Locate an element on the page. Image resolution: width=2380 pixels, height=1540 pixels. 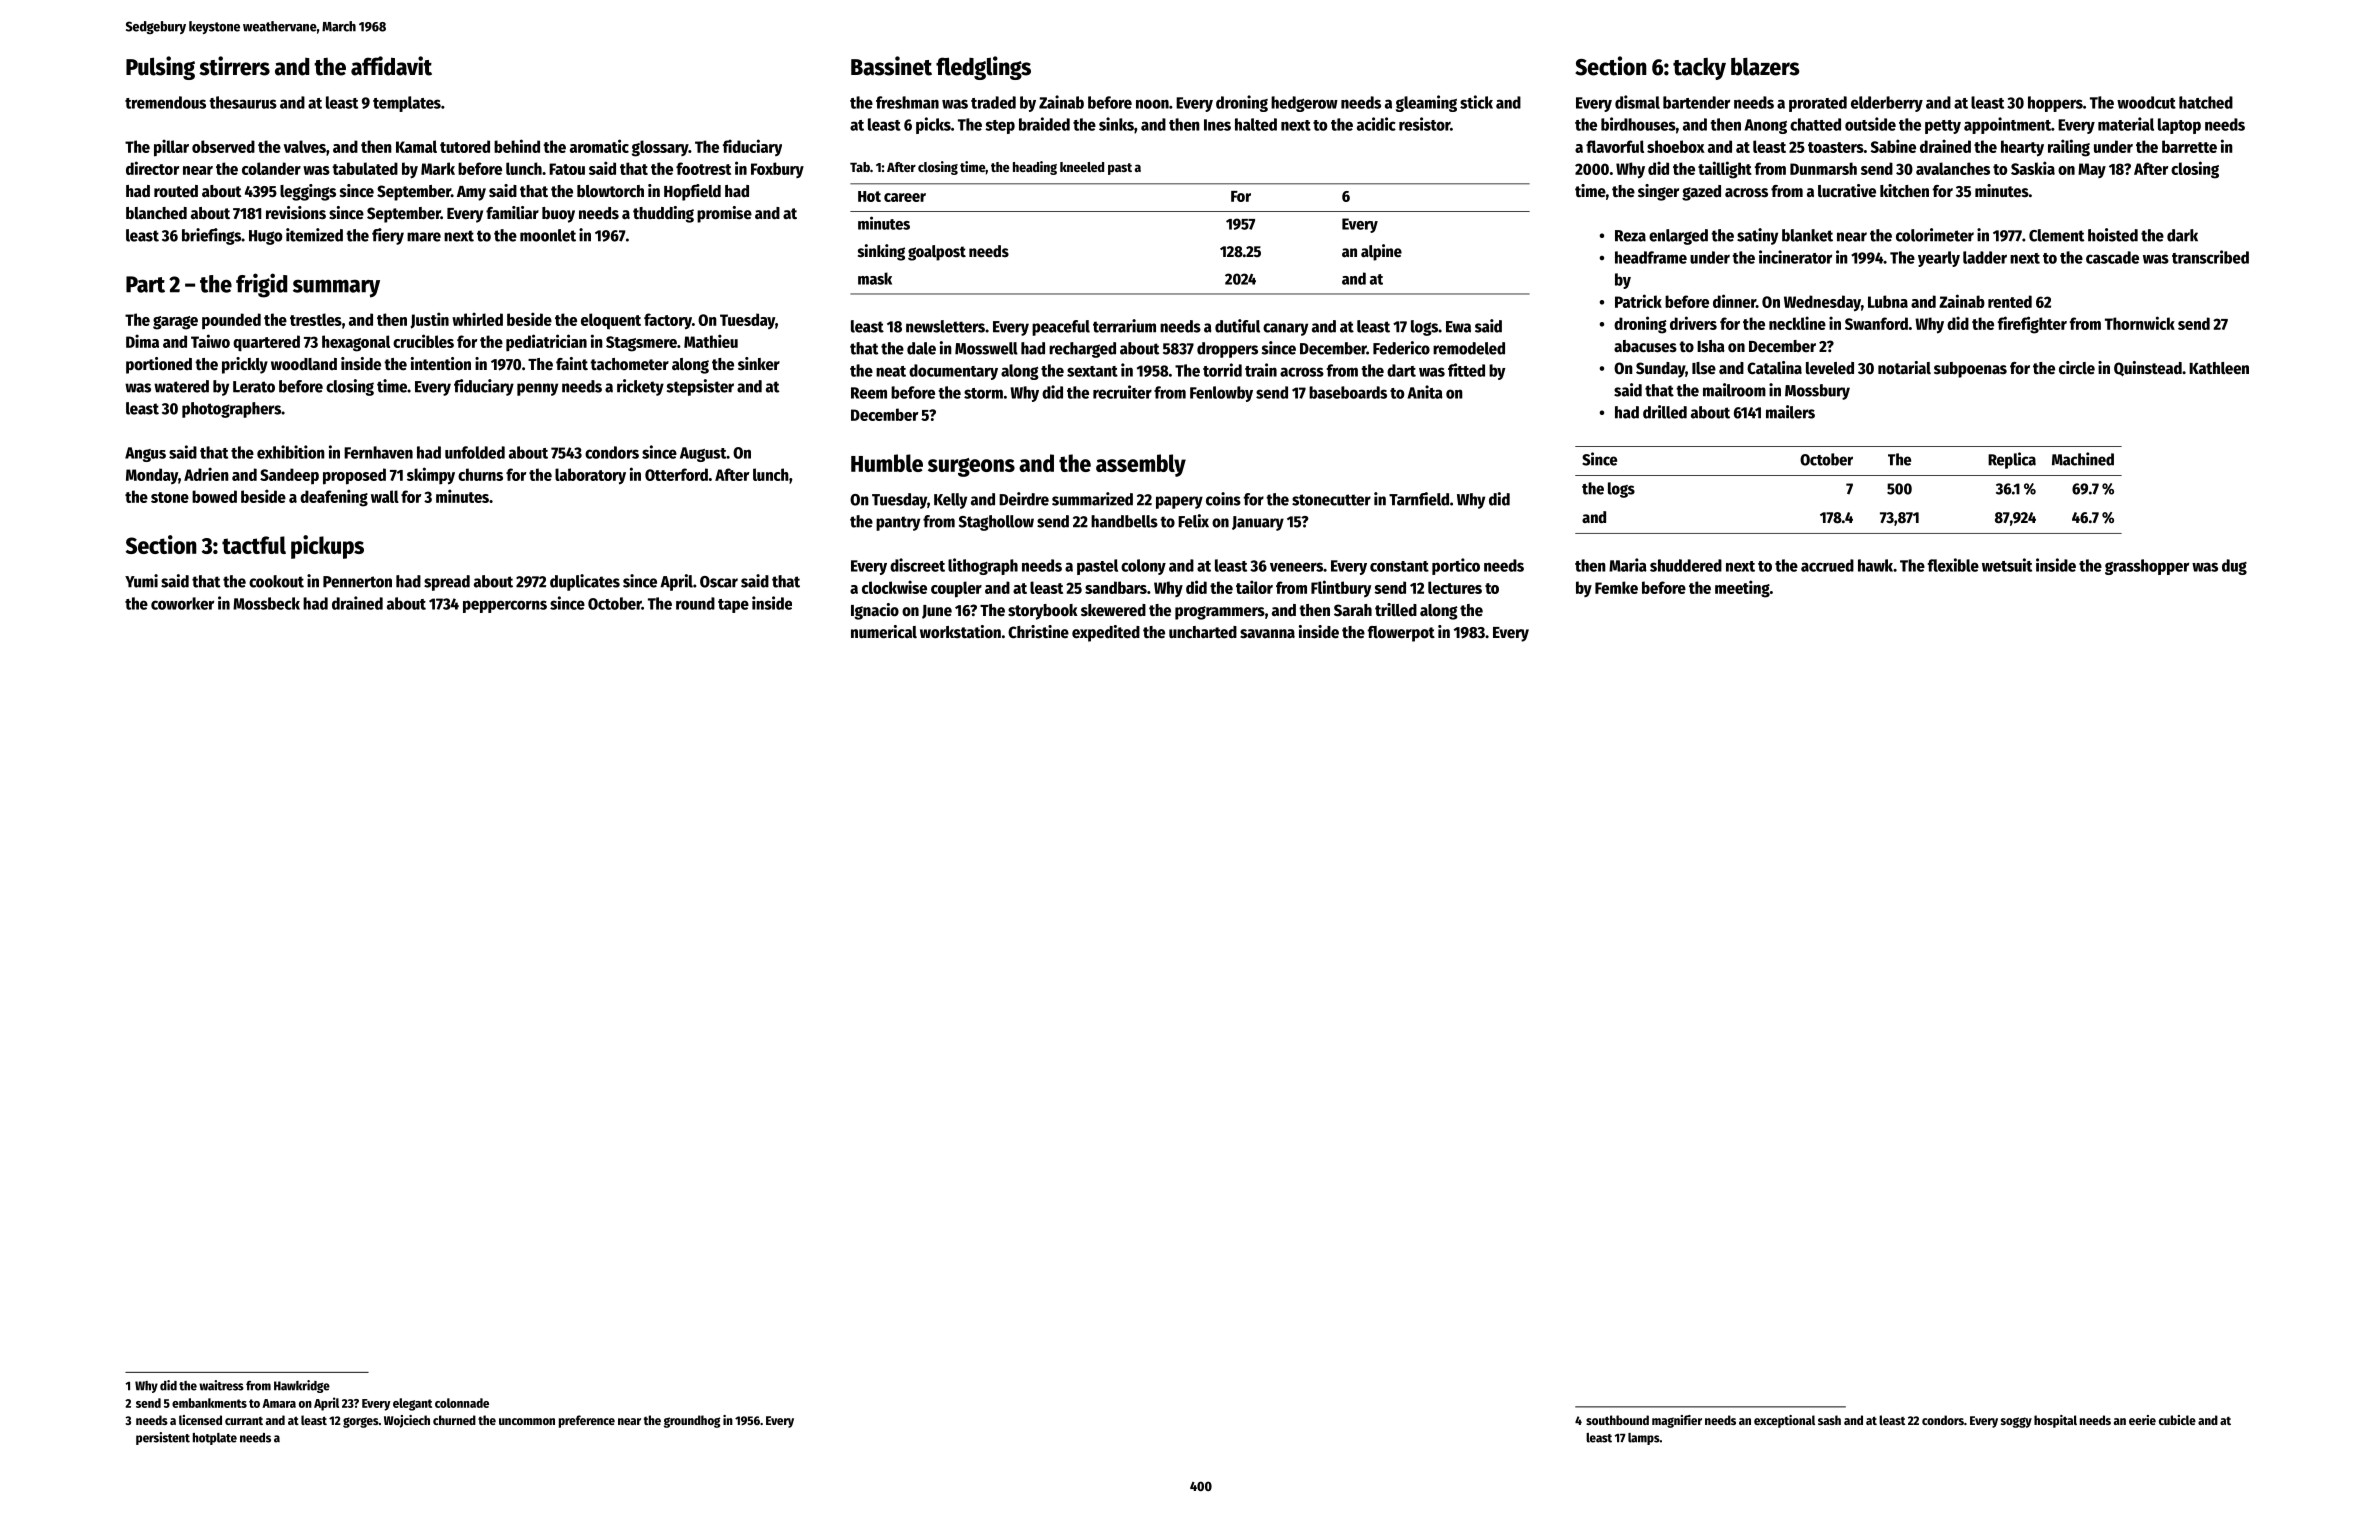
Mossbeck is located at coordinates (266, 603).
